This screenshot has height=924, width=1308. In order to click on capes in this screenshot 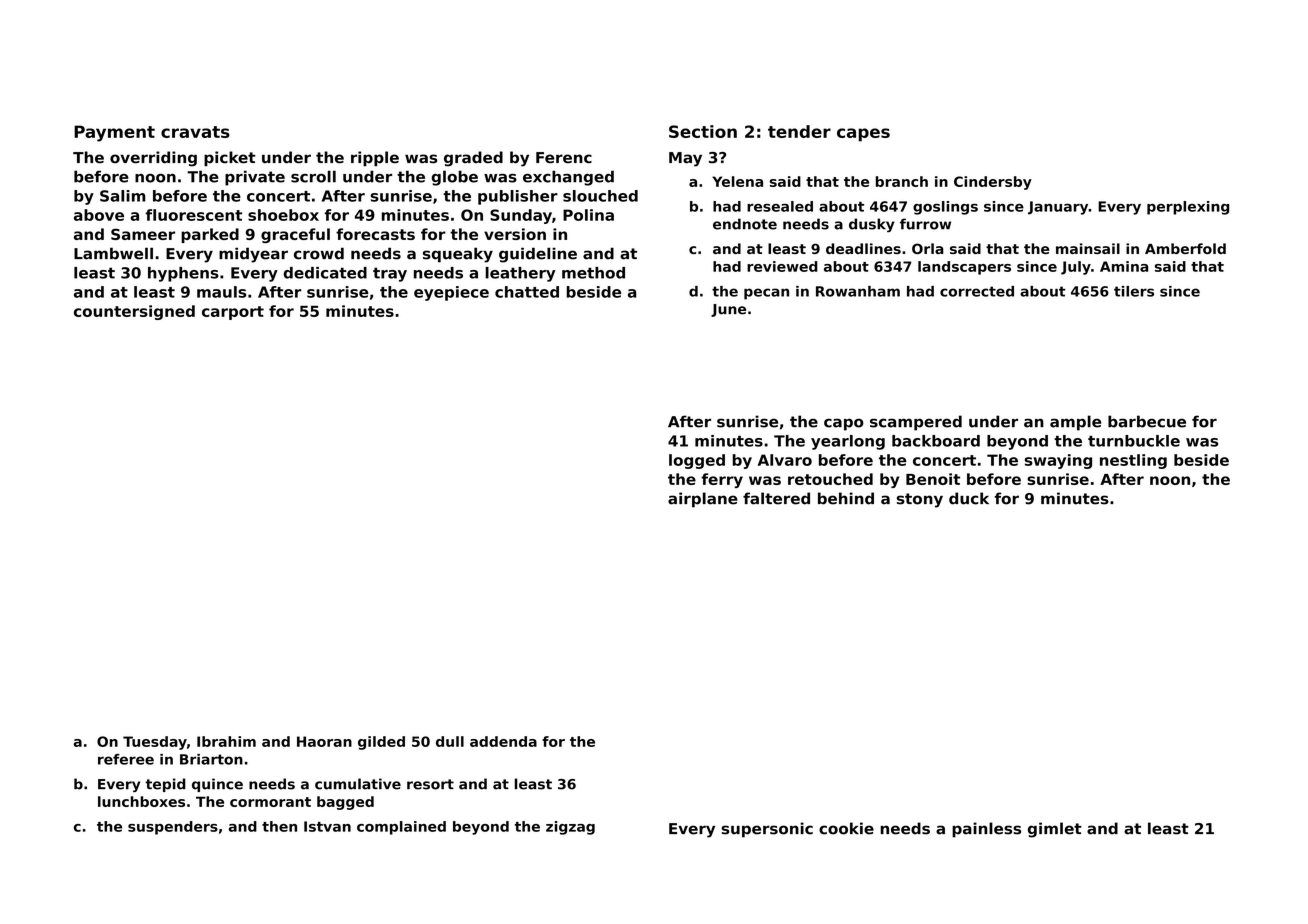, I will do `click(863, 135)`.
